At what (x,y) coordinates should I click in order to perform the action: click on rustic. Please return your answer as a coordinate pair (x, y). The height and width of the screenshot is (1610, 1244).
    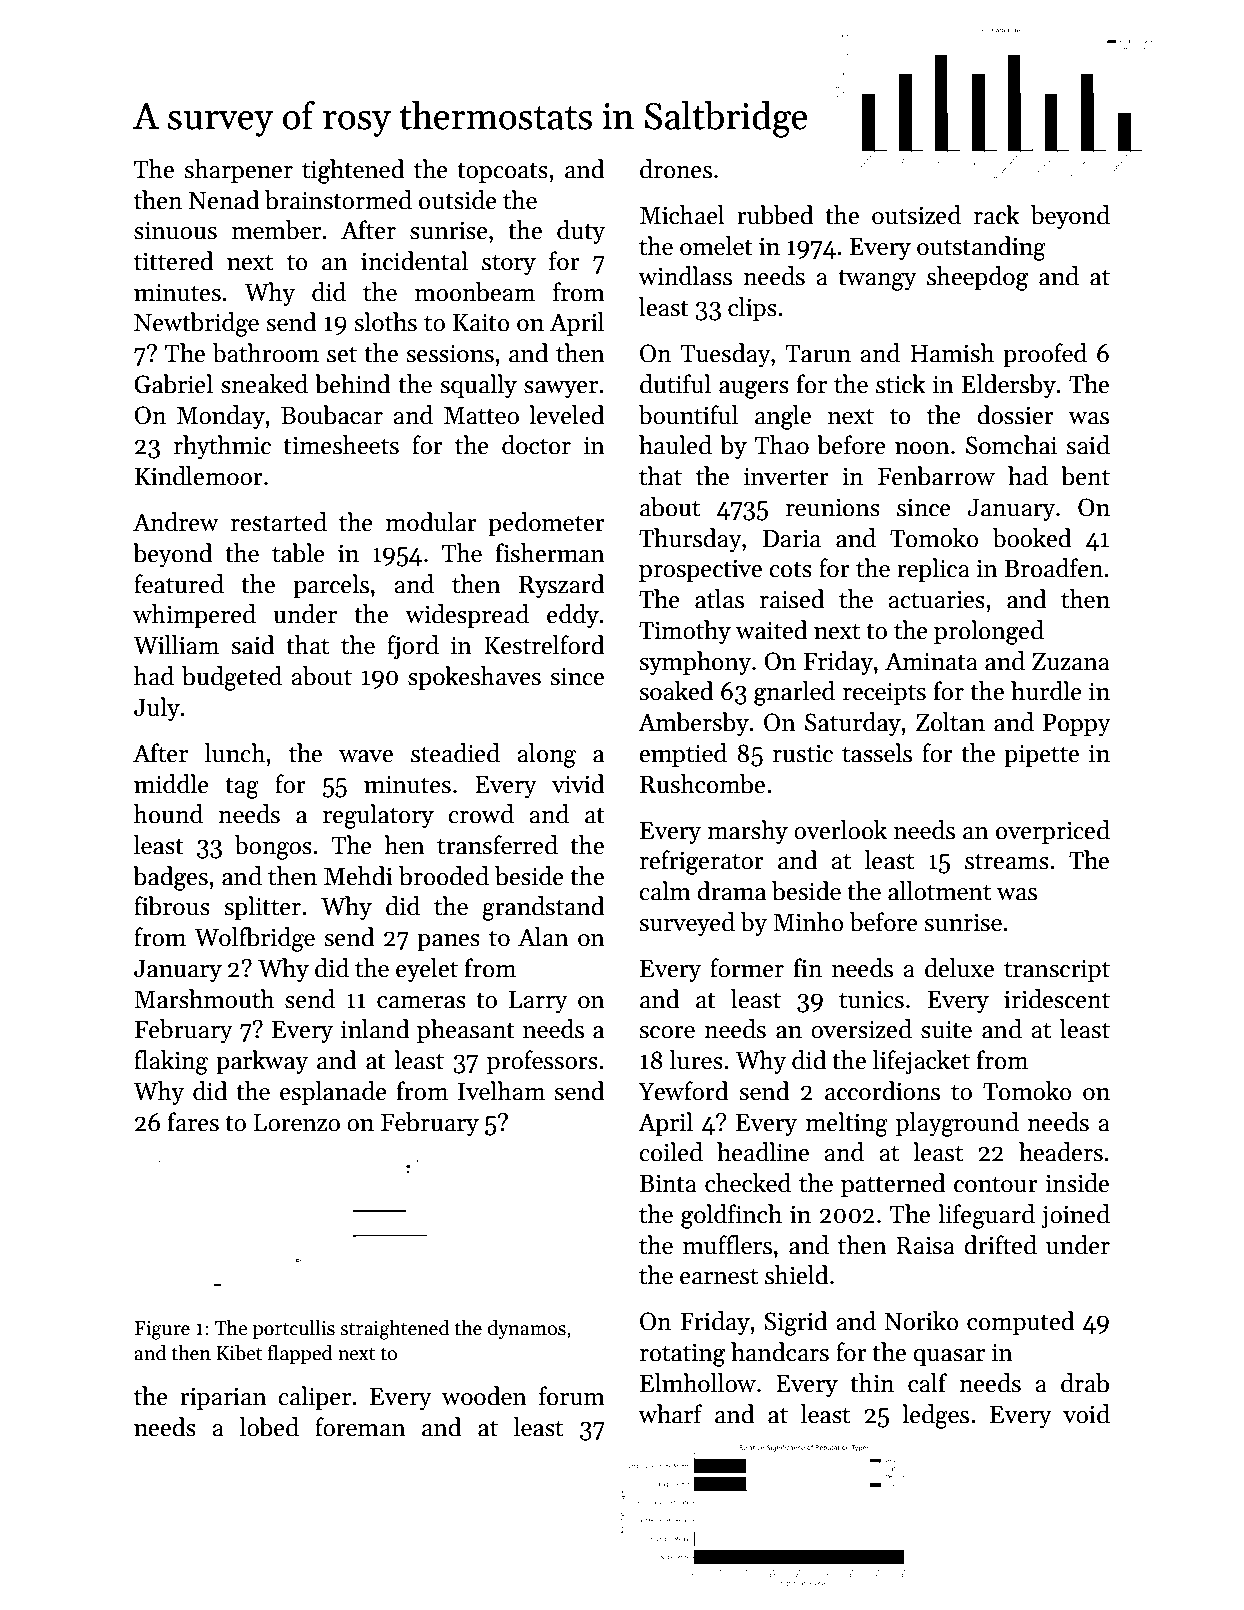
    Looking at the image, I should click on (803, 753).
